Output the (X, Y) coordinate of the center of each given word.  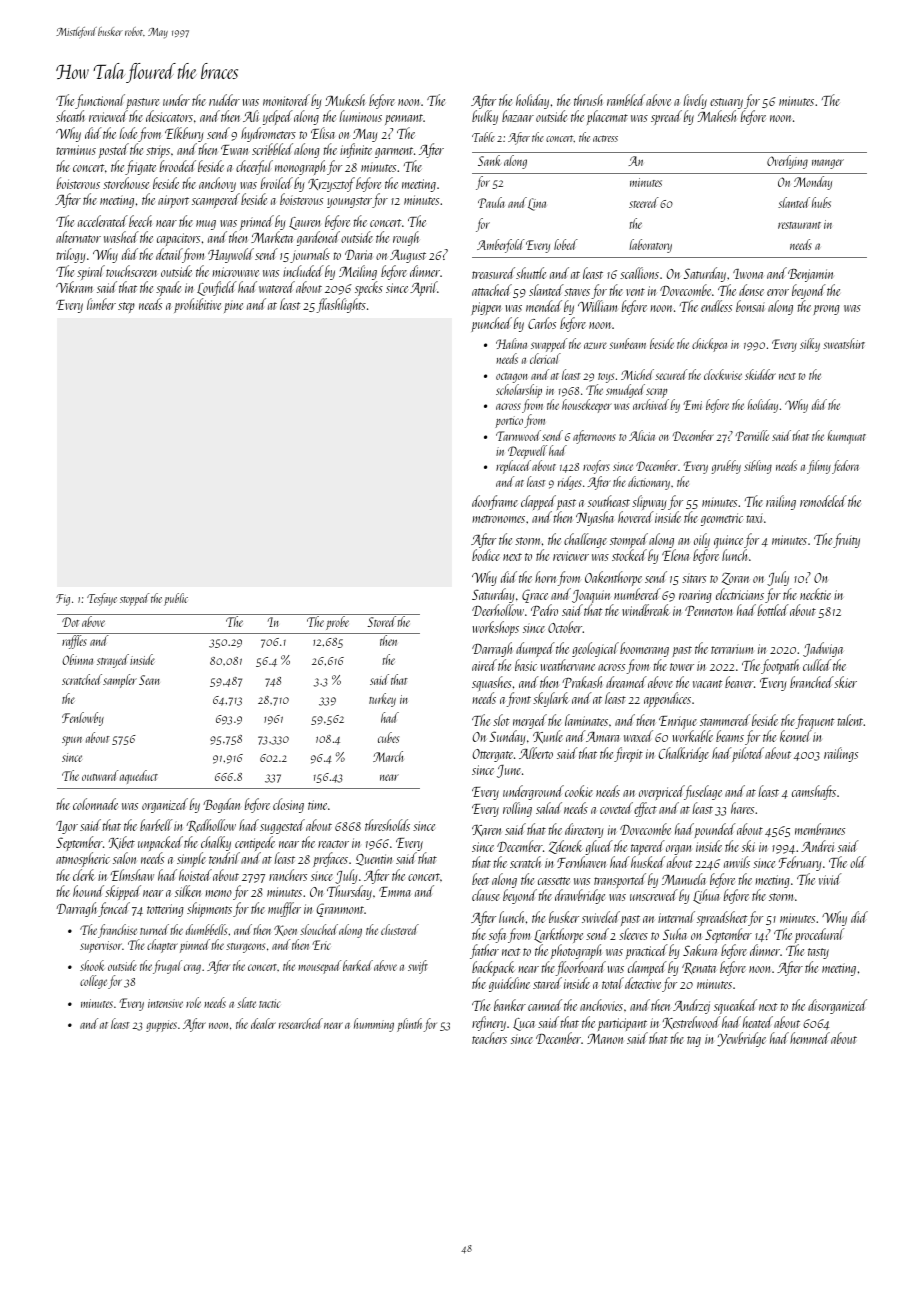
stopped (134, 599)
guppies (161, 1026)
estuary (726, 103)
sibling (758, 467)
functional (100, 101)
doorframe (495, 502)
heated (758, 1022)
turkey (382, 700)
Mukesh (345, 100)
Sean (149, 680)
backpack (493, 969)
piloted (748, 754)
